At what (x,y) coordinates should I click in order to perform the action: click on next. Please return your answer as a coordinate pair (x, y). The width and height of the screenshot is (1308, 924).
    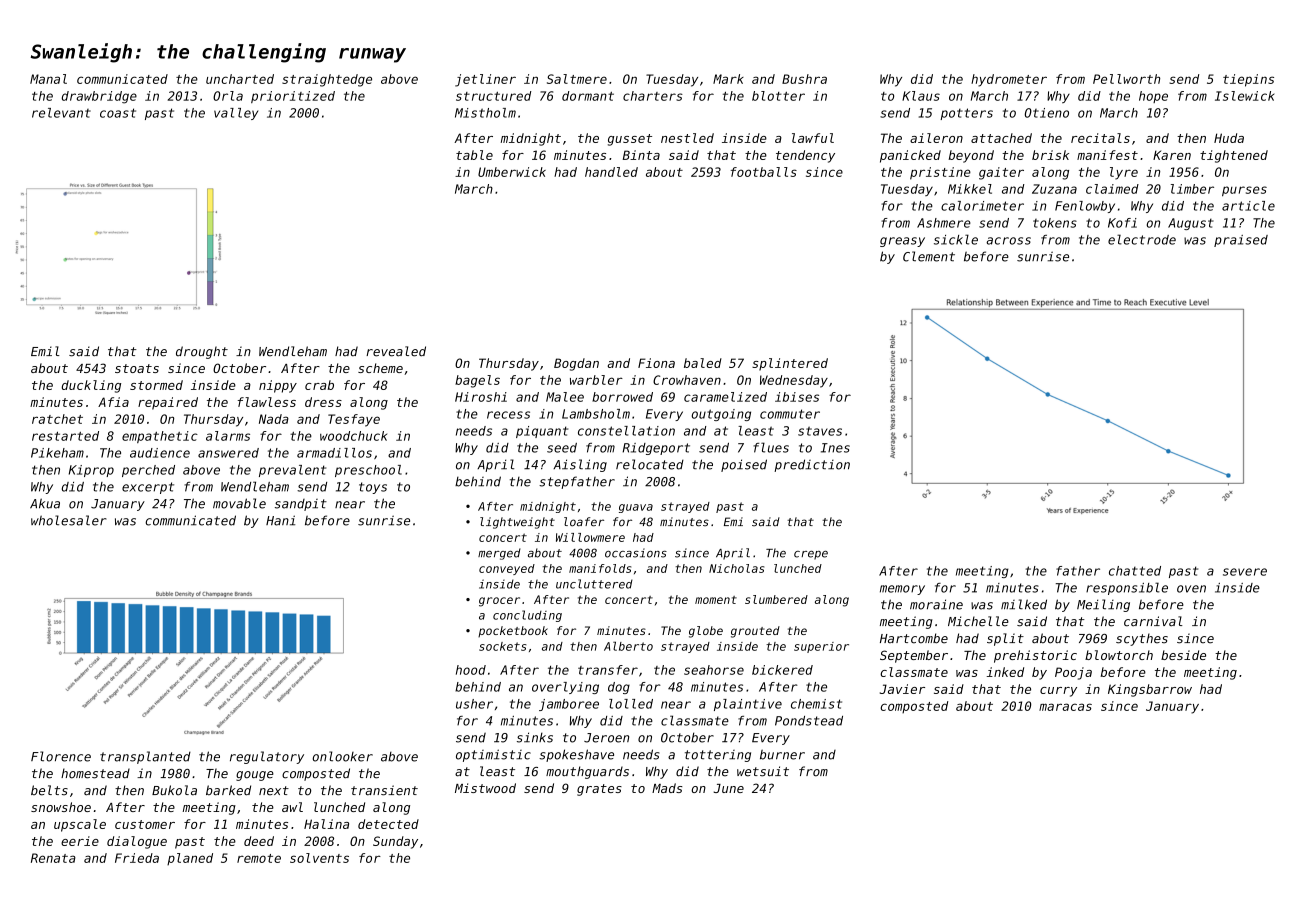
    Looking at the image, I should click on (274, 791).
